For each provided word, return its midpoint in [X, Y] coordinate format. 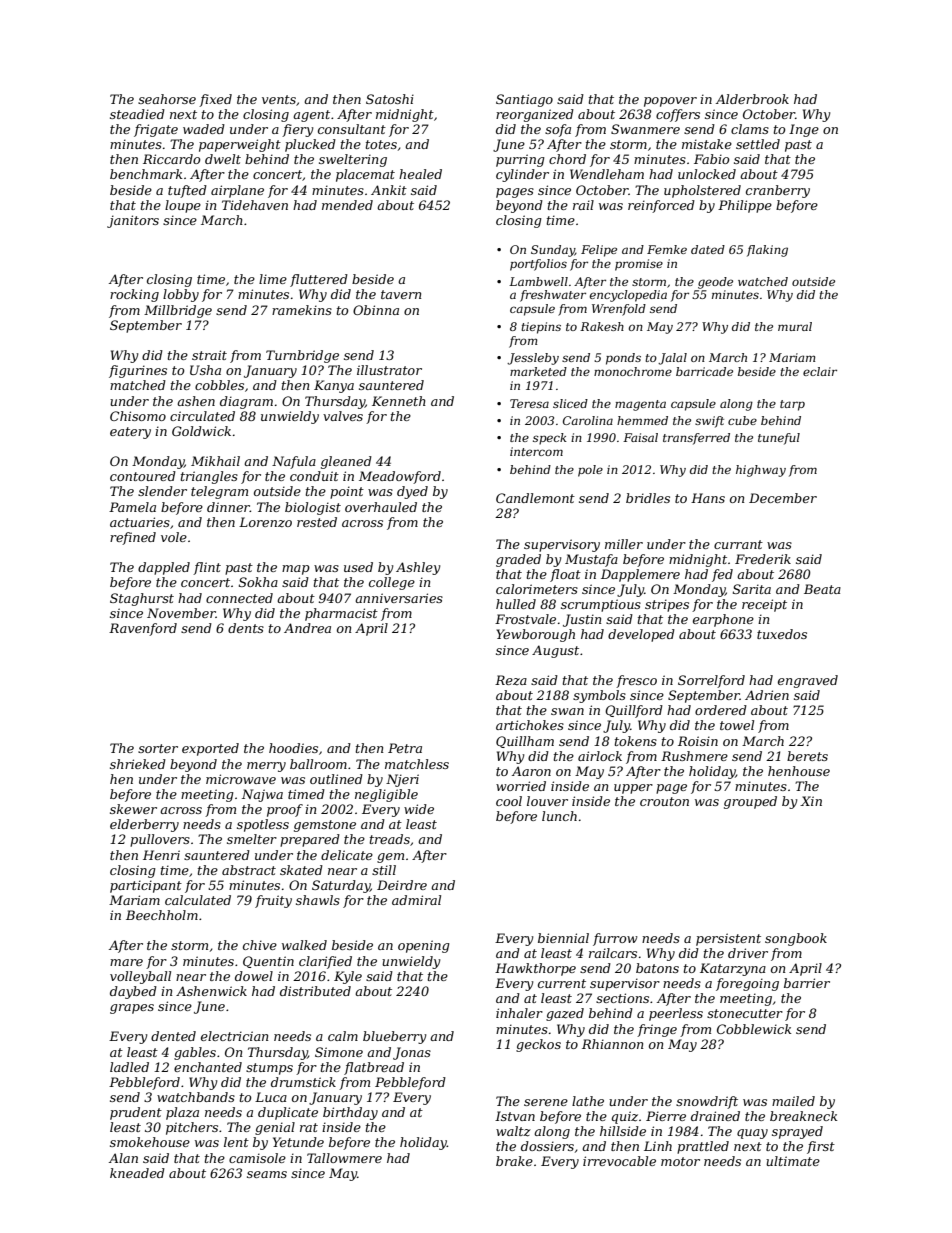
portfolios [538, 265]
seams [267, 1174]
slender [162, 491]
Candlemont [535, 498]
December [783, 498]
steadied [137, 114]
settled [758, 144]
